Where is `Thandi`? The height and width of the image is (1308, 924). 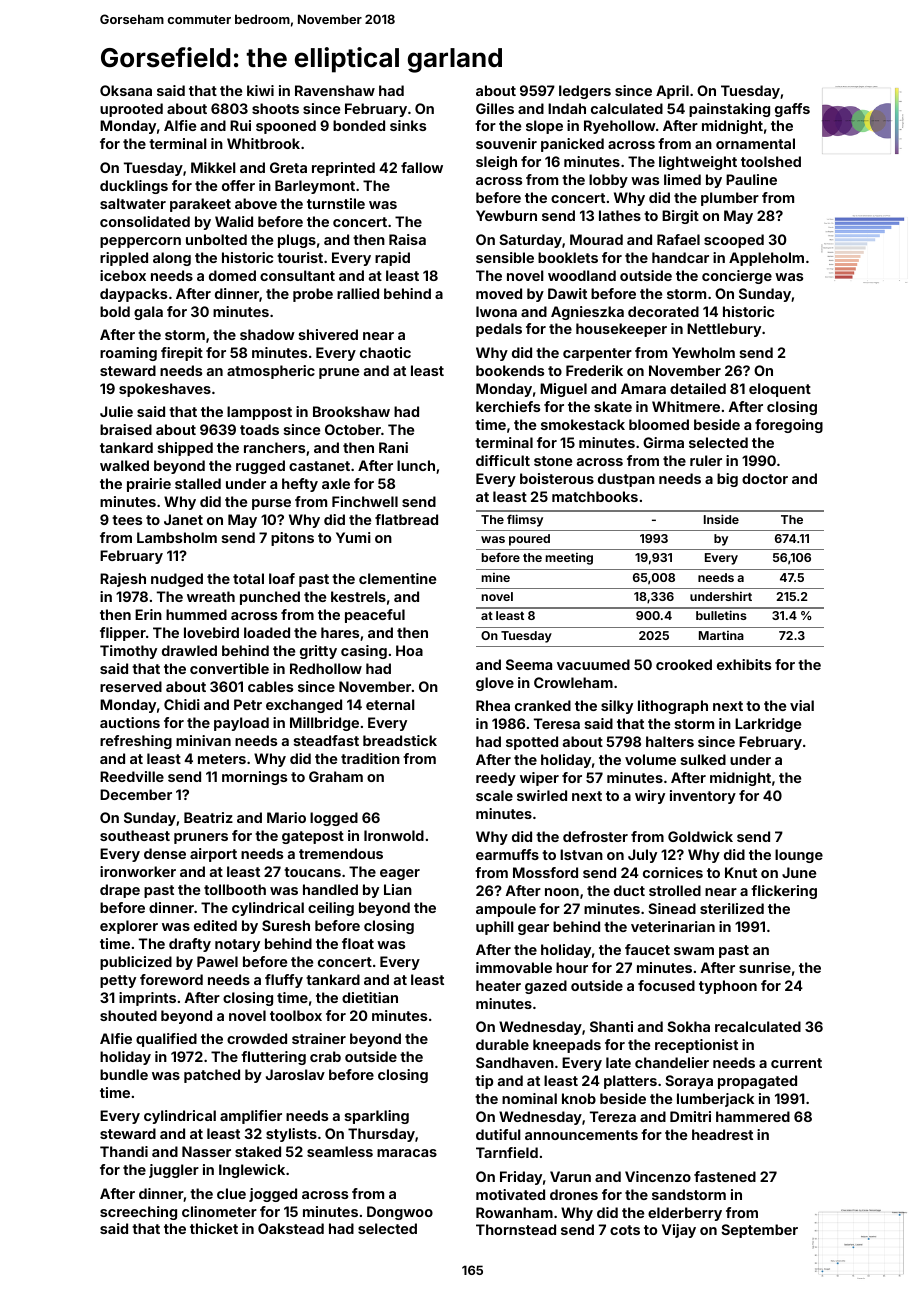
Thandi is located at coordinates (124, 1151).
